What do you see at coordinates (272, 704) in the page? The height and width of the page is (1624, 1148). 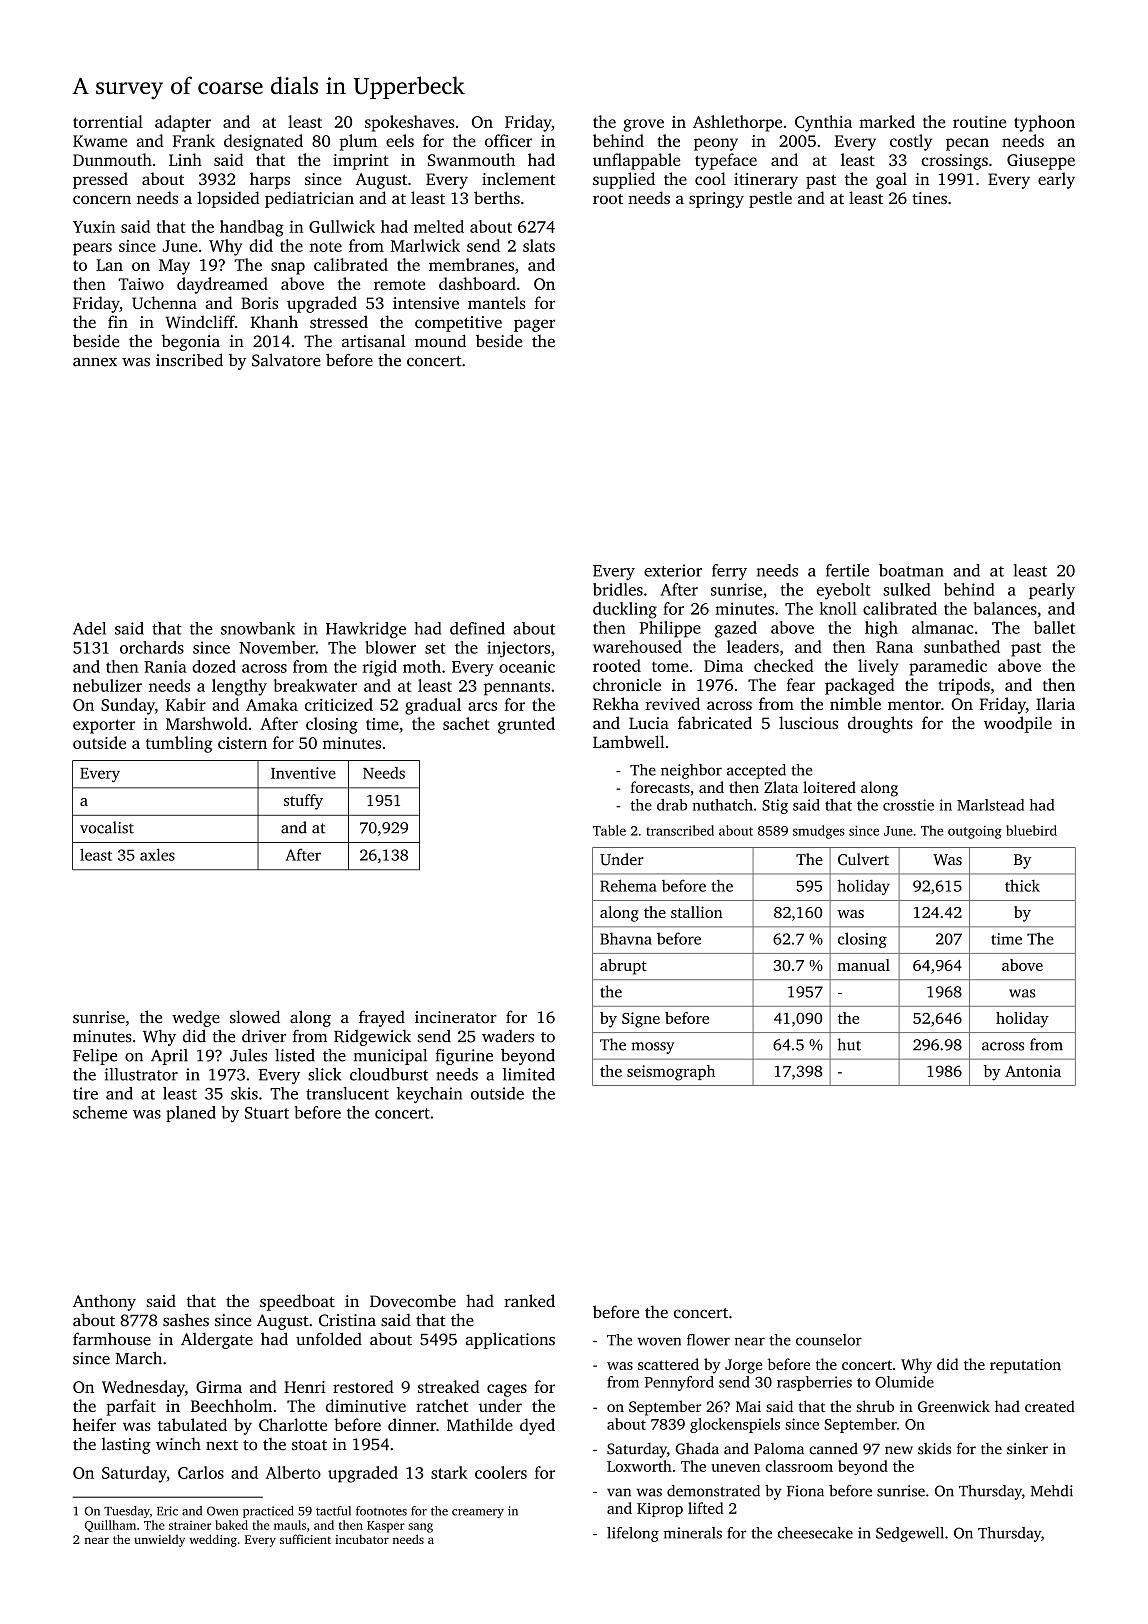 I see `Amaka` at bounding box center [272, 704].
